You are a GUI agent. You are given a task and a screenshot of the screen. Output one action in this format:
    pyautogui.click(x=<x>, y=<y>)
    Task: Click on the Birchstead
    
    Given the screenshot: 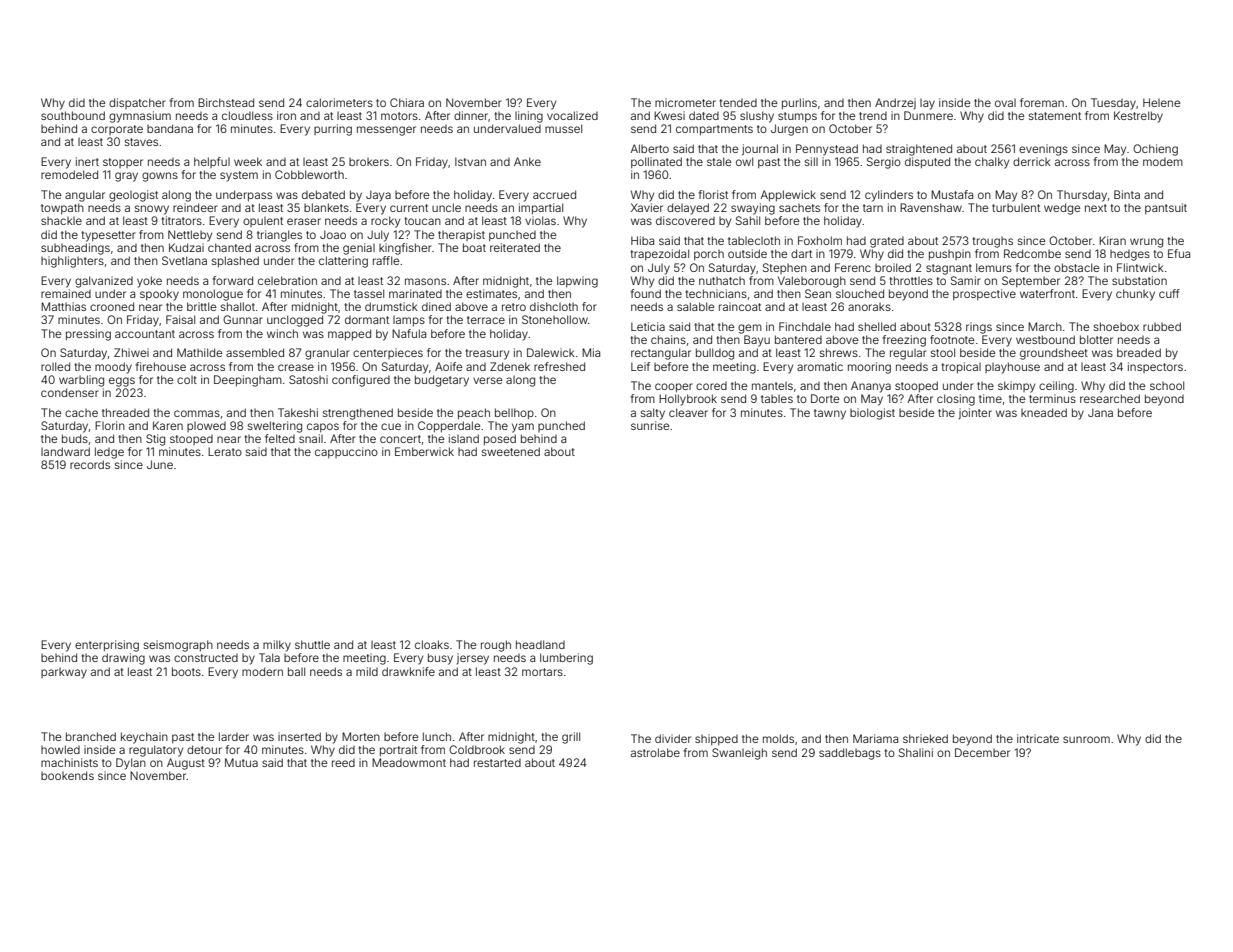 What is the action you would take?
    pyautogui.click(x=226, y=102)
